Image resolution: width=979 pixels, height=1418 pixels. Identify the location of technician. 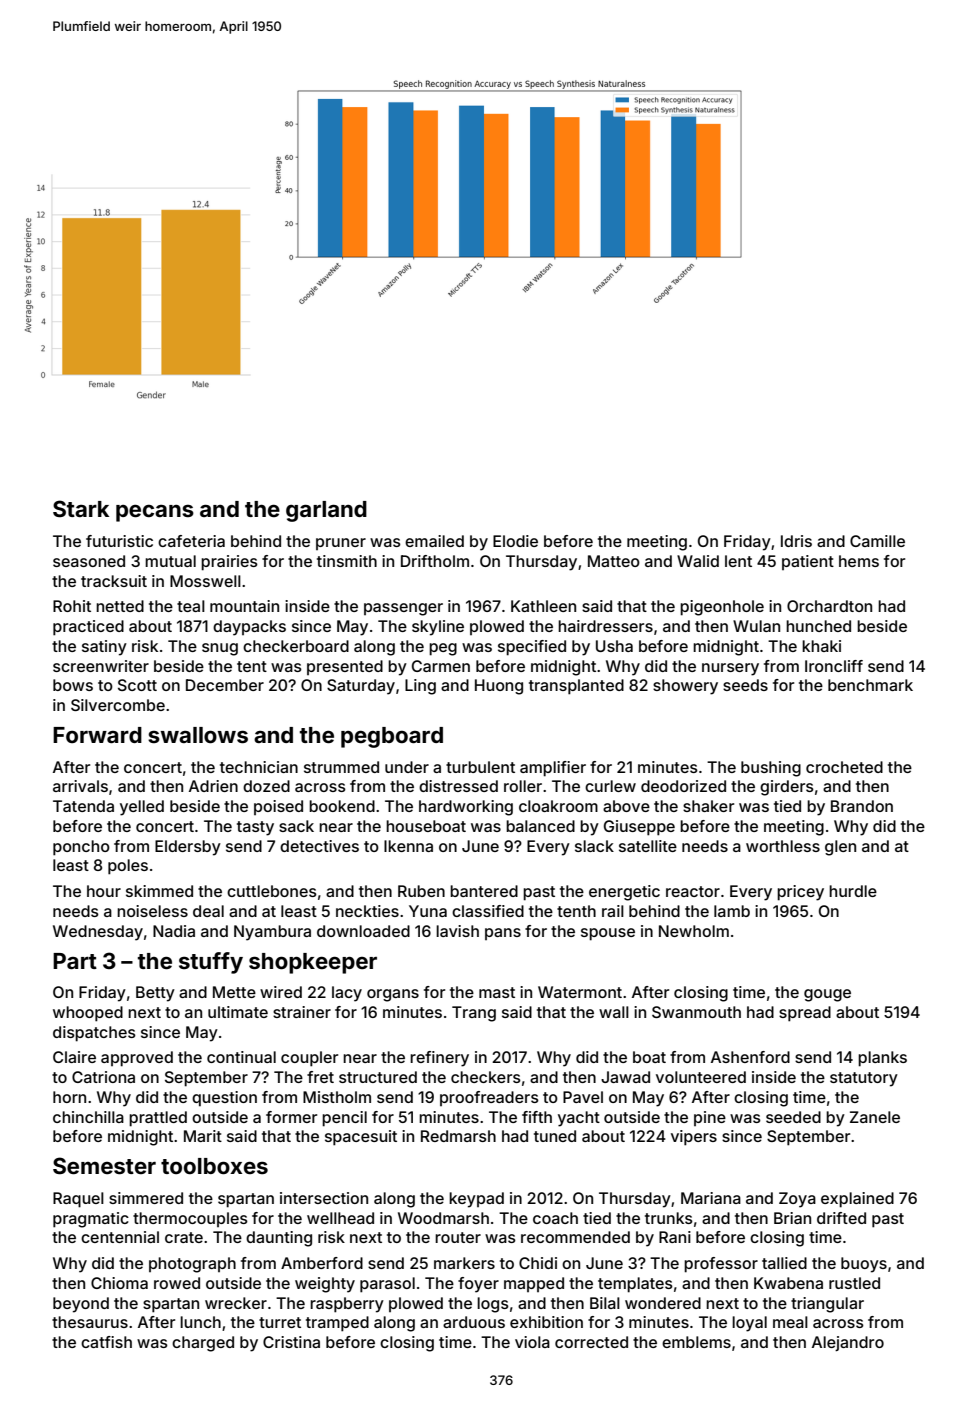
(259, 767).
